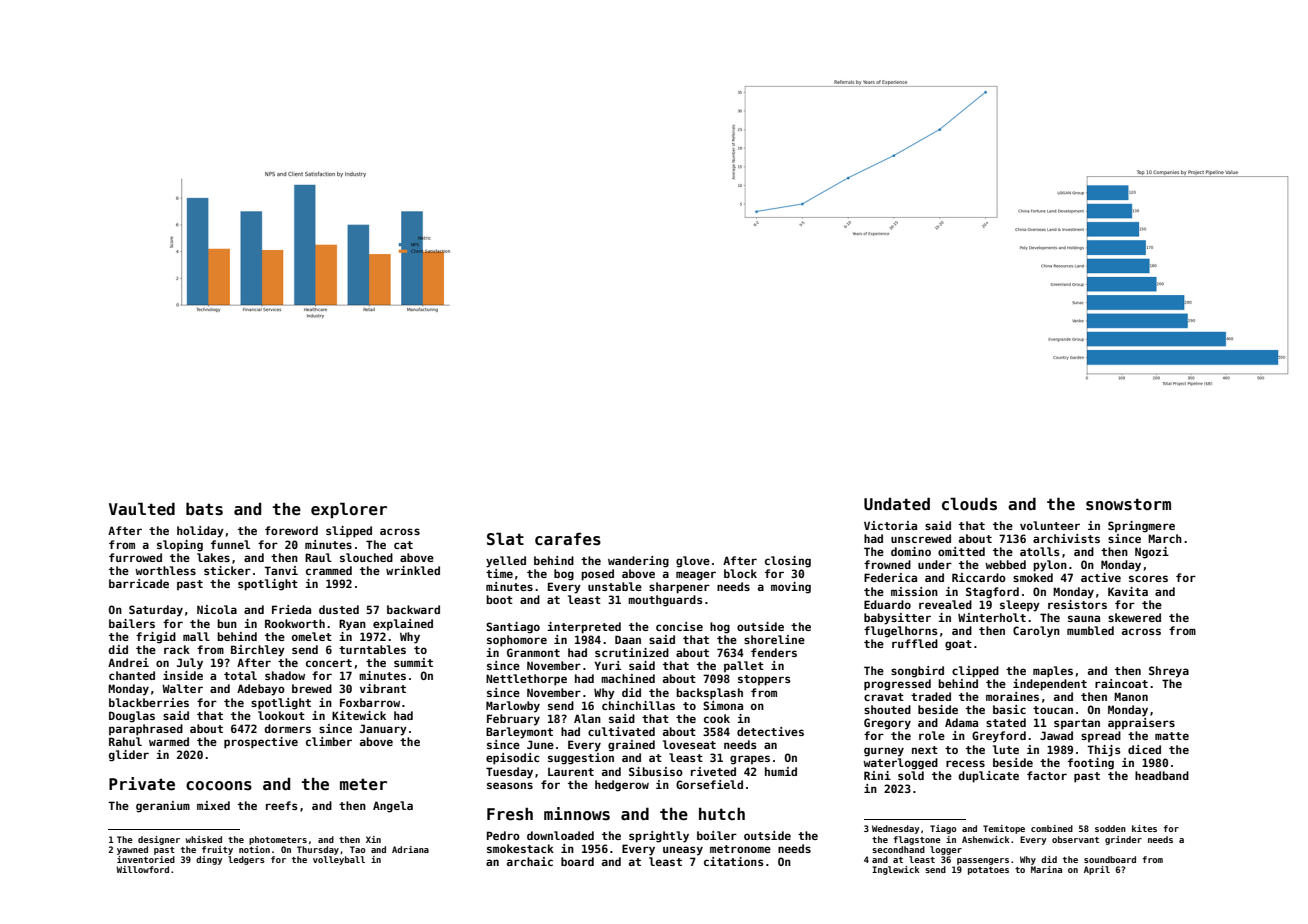 This screenshot has width=1308, height=924. Describe the element at coordinates (132, 623) in the screenshot. I see `bailers` at that location.
